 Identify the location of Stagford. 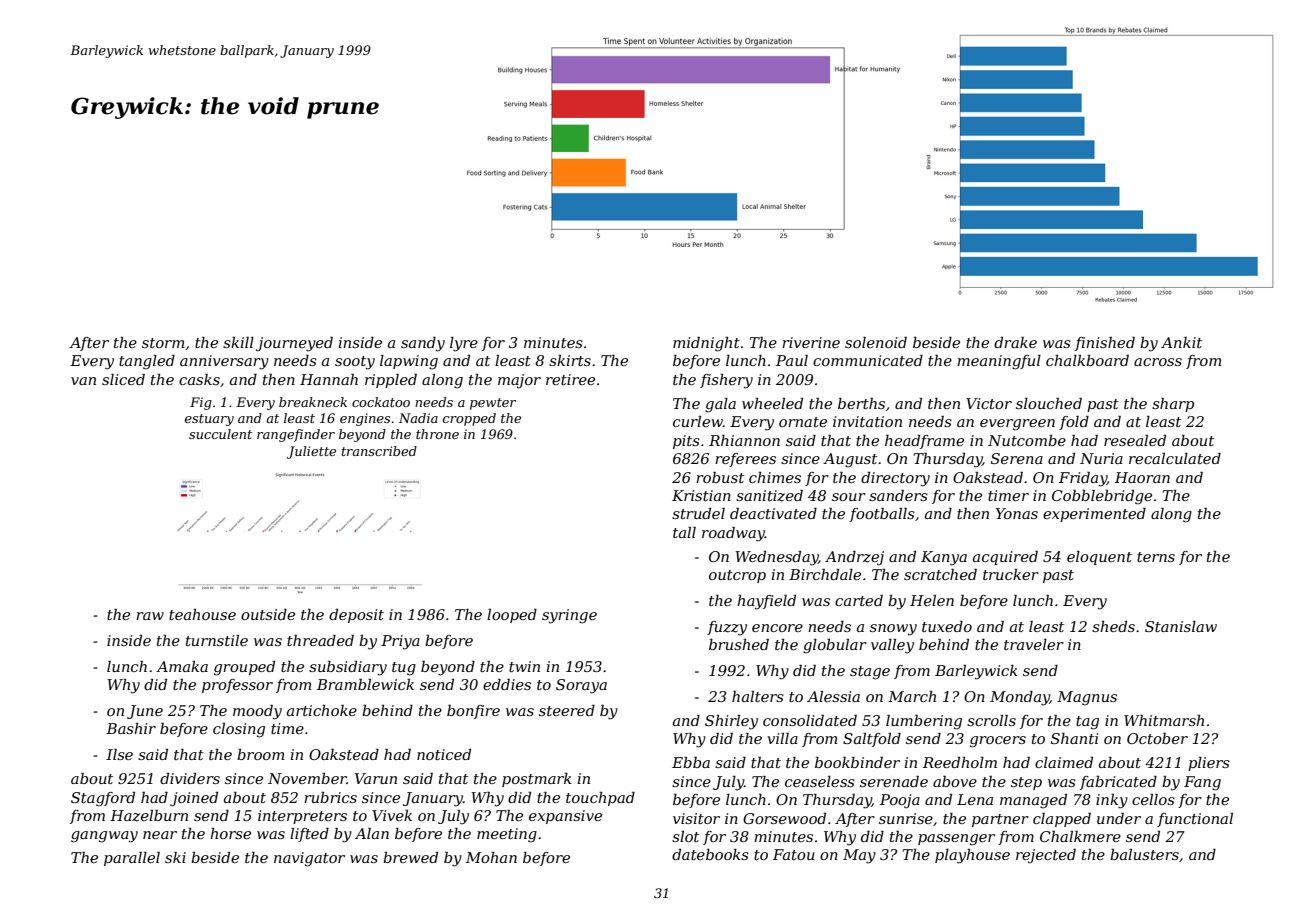
(103, 799).
